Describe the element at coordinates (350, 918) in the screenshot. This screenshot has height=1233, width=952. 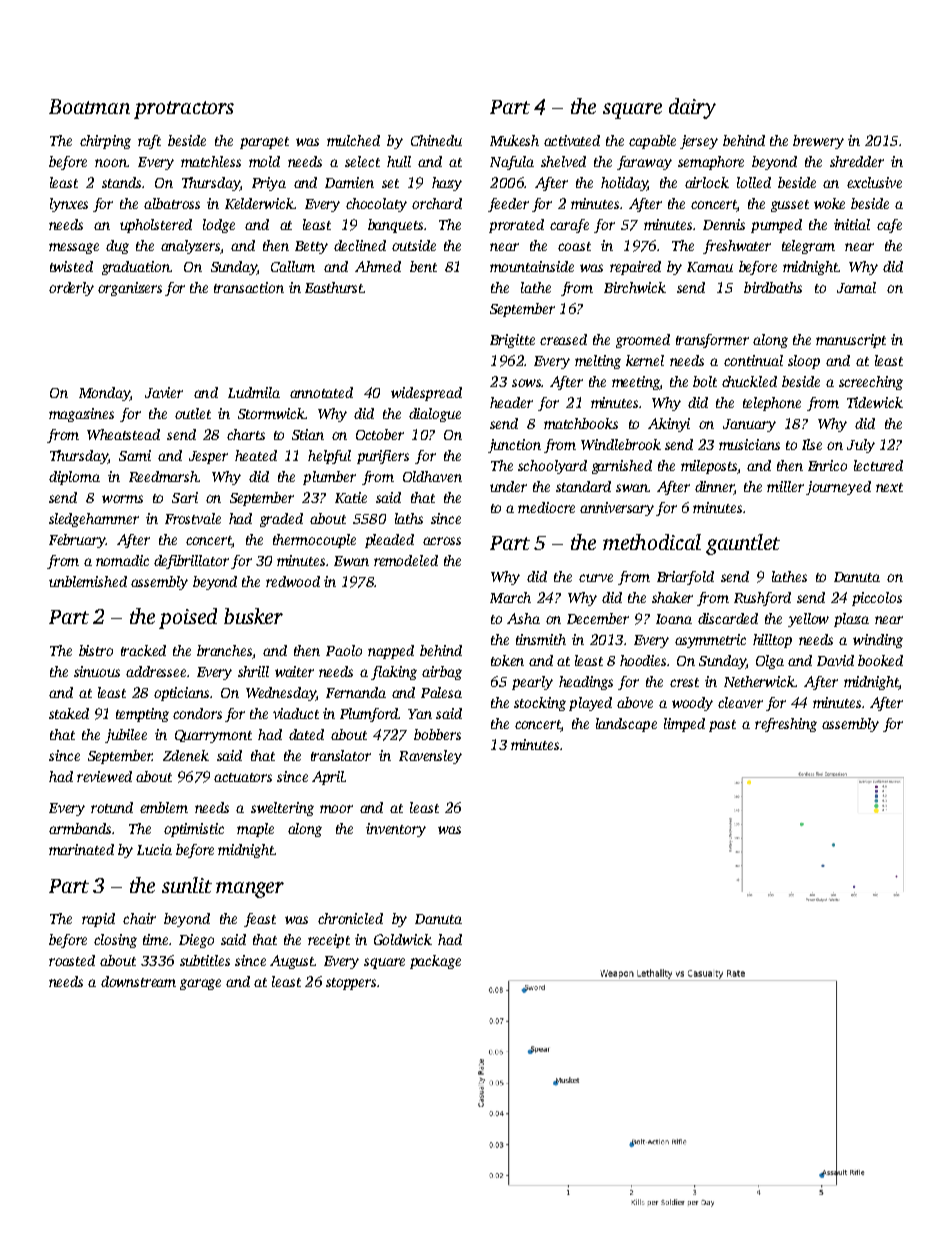
I see `chronicled` at that location.
